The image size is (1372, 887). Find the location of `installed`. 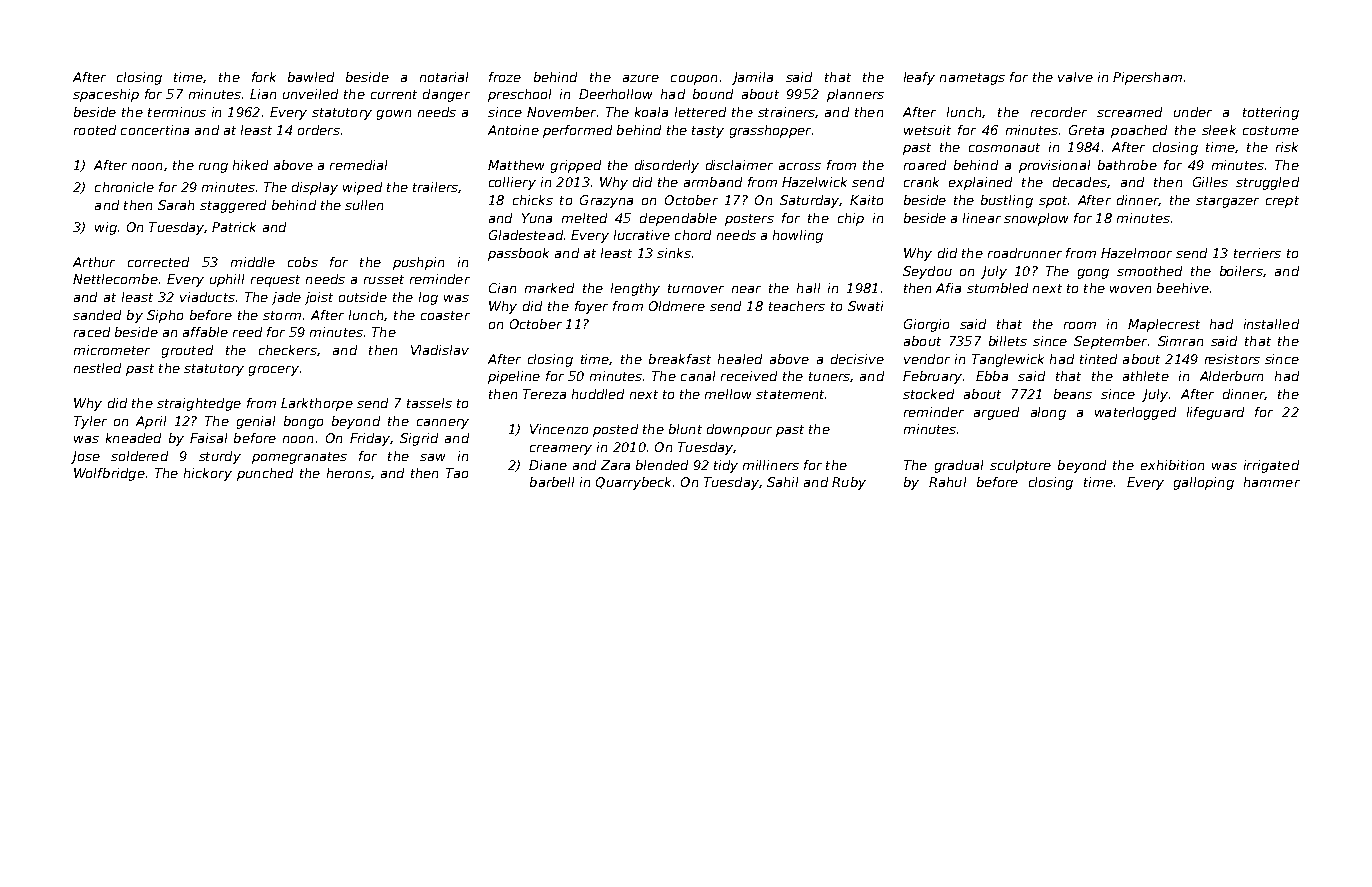

installed is located at coordinates (1271, 324).
